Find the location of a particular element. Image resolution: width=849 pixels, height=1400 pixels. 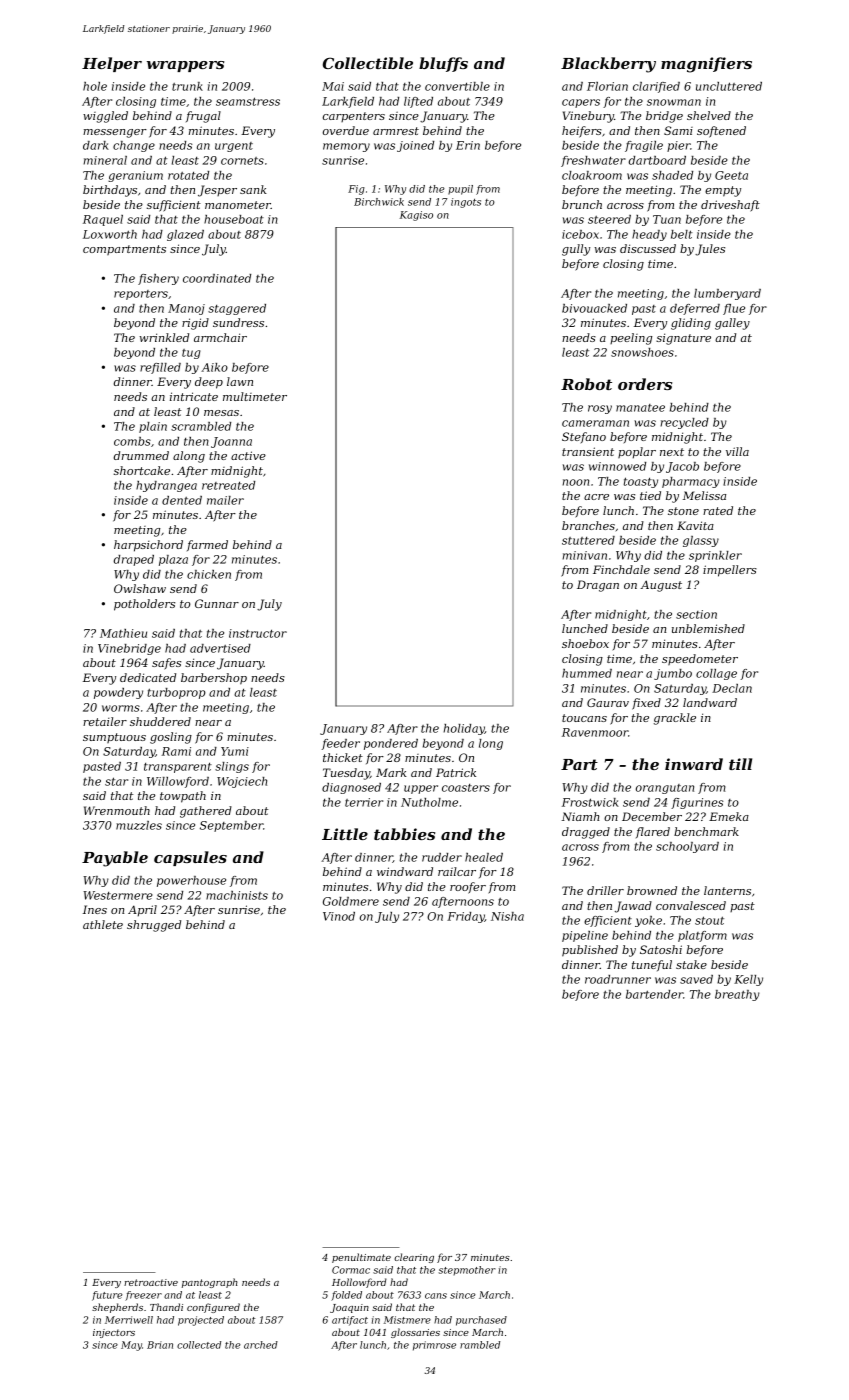

Payable is located at coordinates (115, 859).
